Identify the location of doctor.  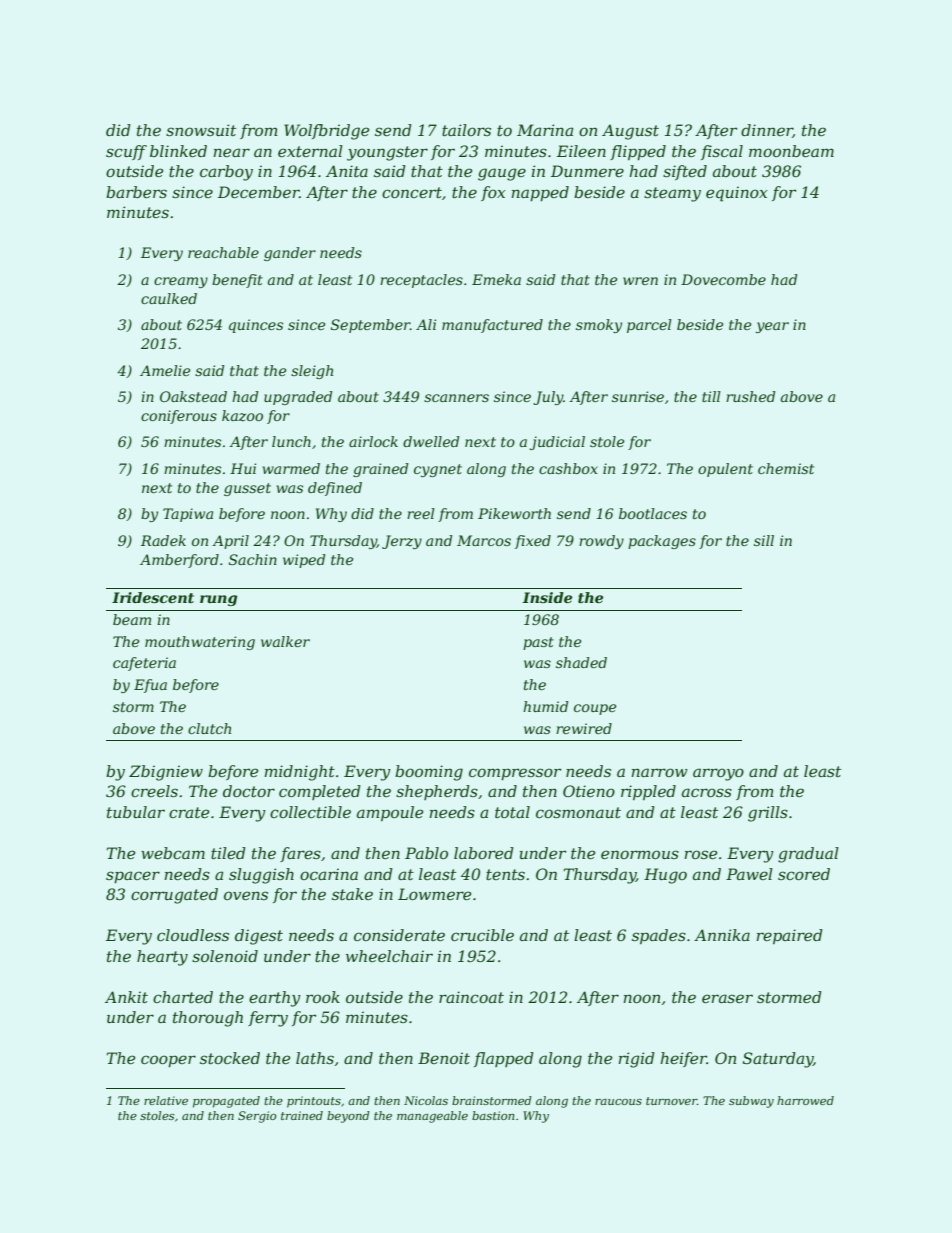
(249, 791).
